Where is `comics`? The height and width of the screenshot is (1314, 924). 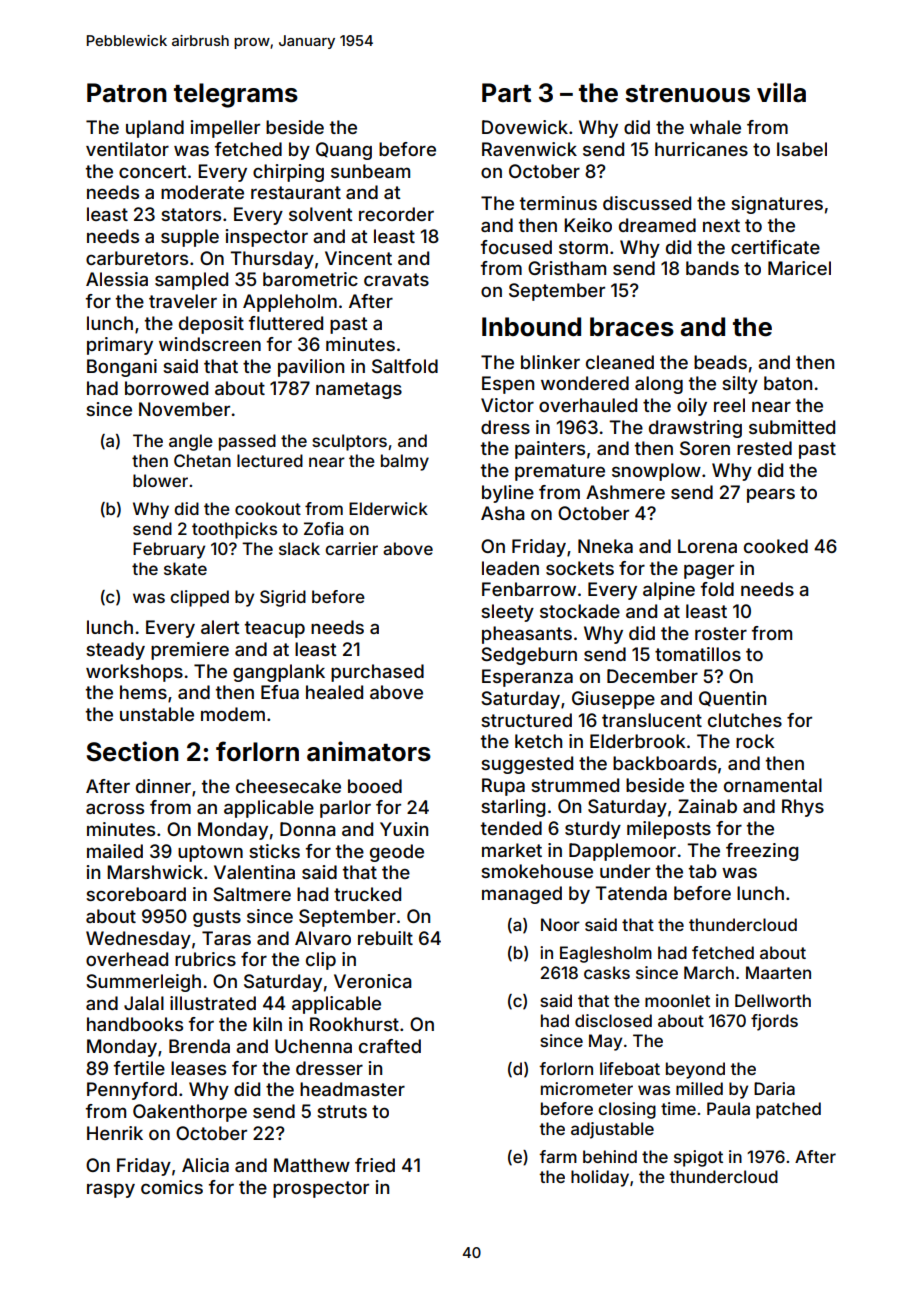 comics is located at coordinates (172, 1187).
